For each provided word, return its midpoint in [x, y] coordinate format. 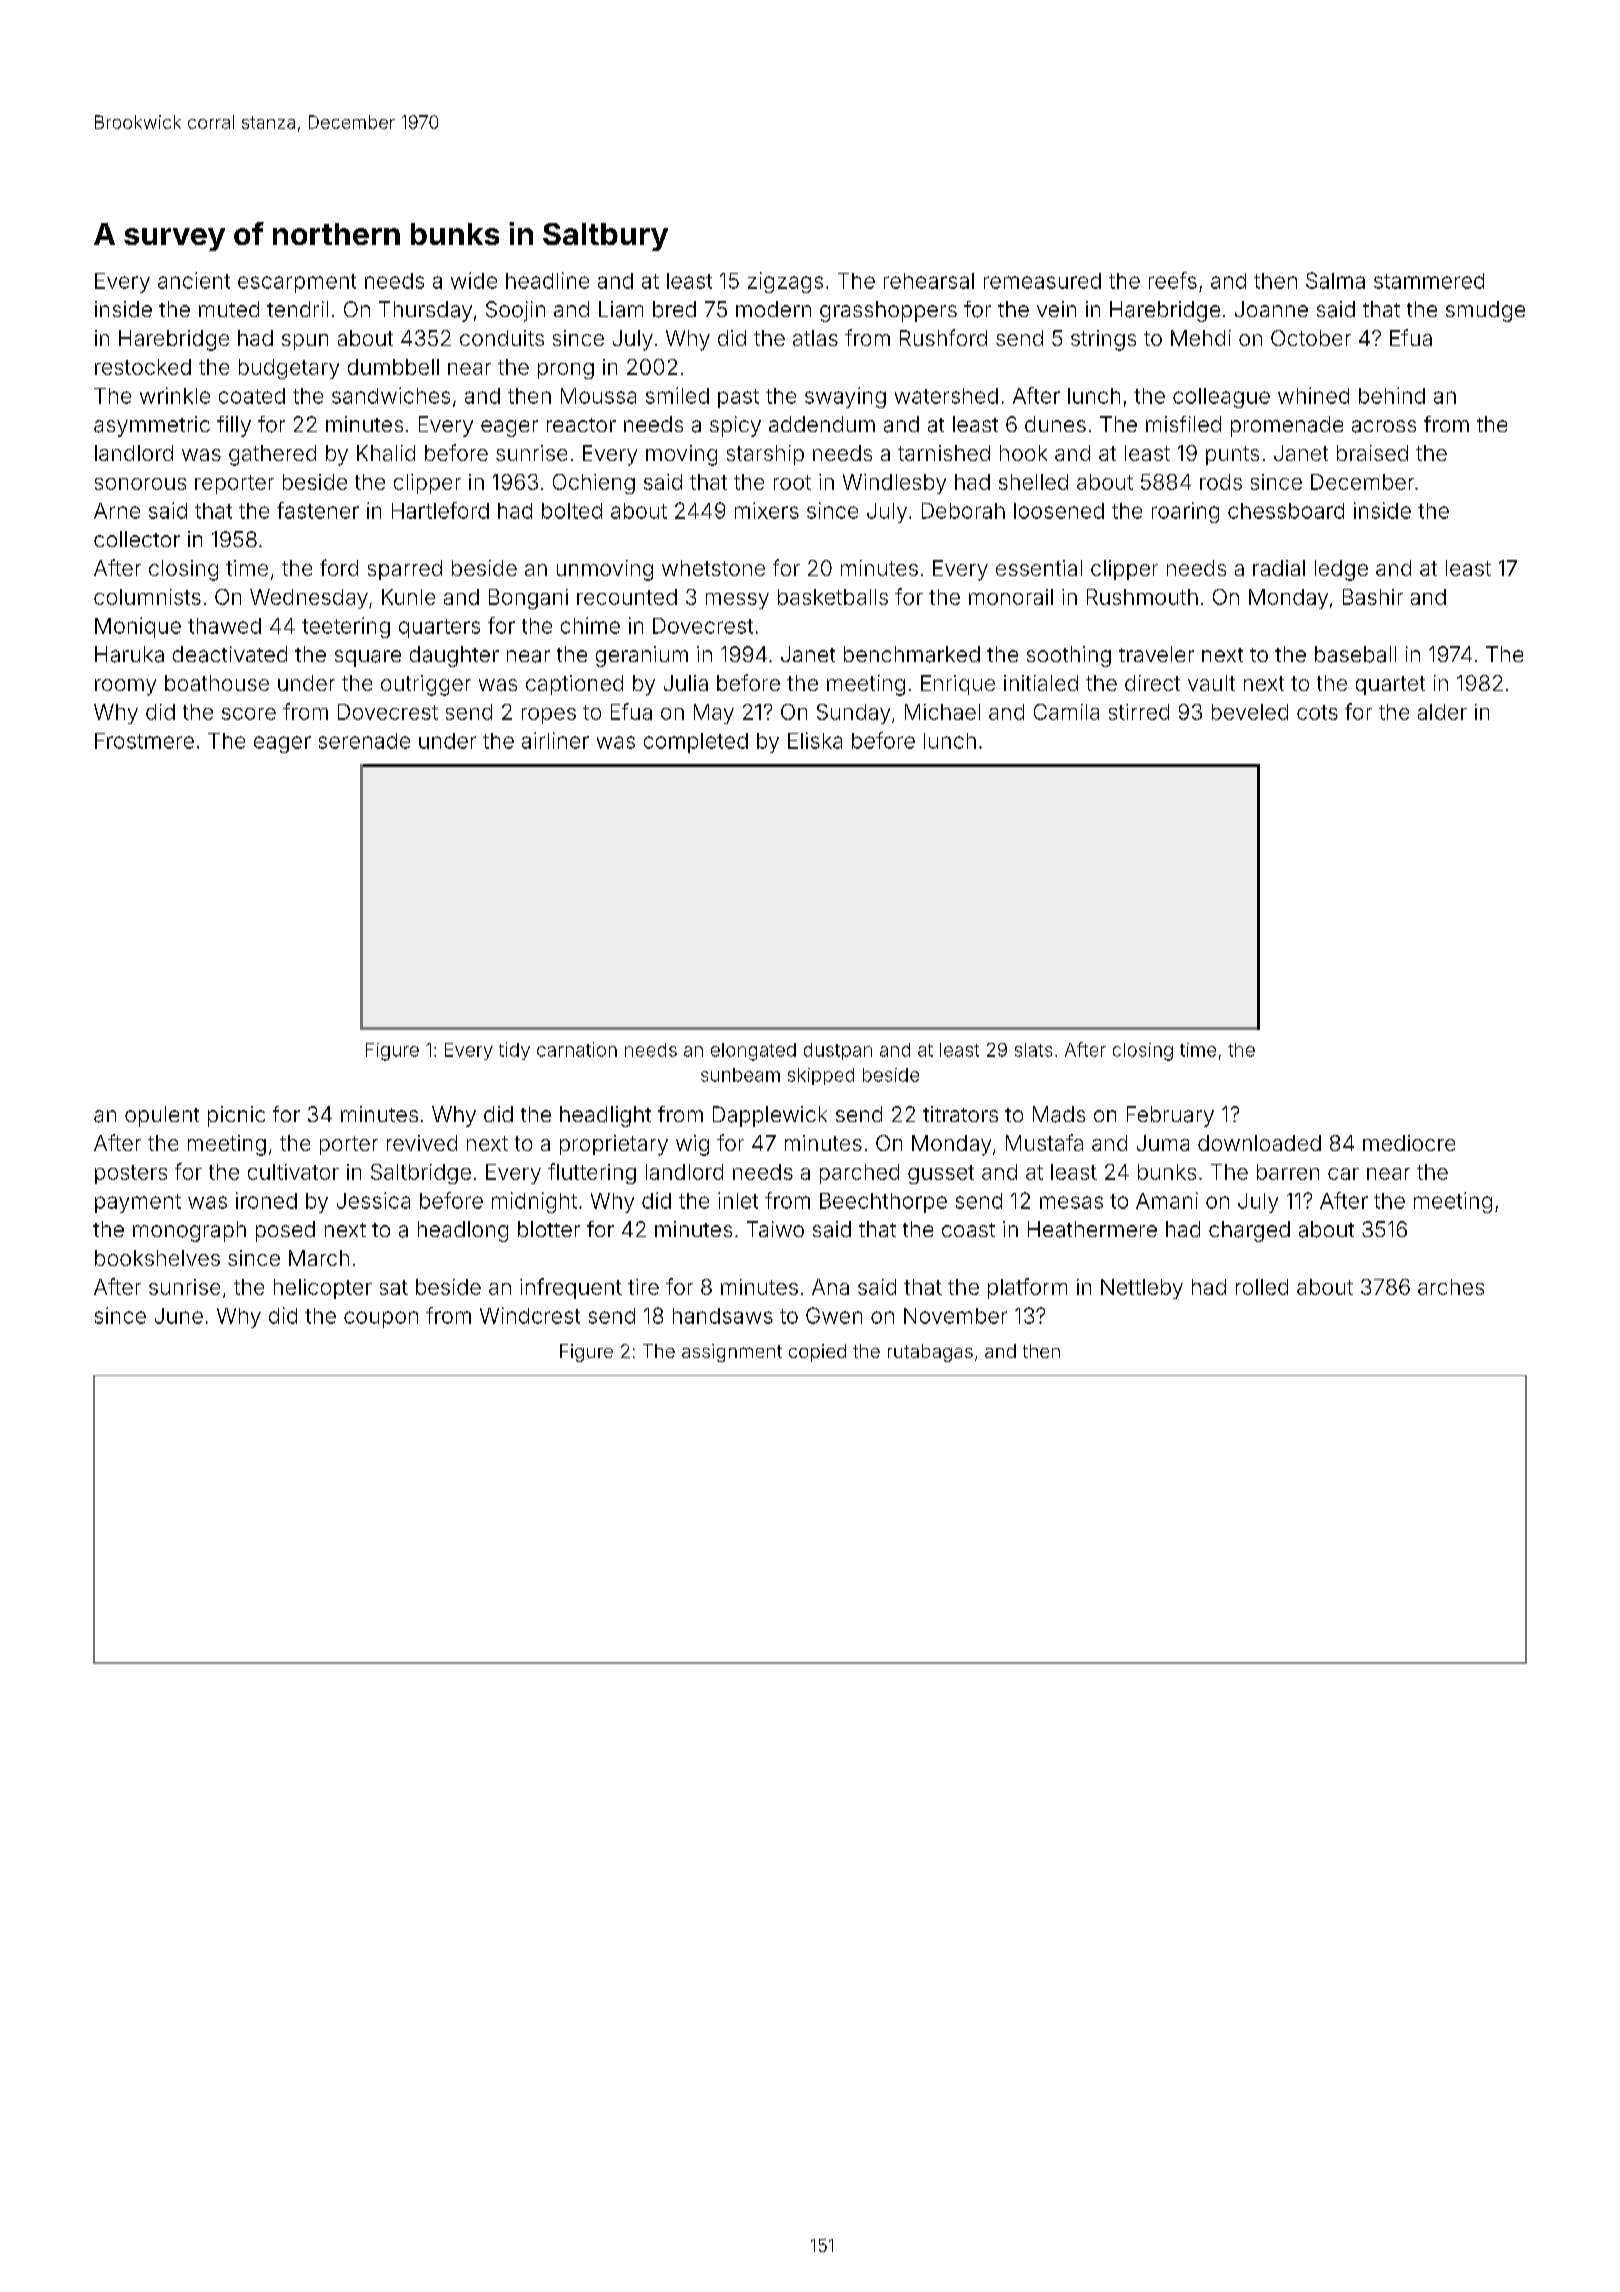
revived [422, 1143]
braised [1372, 453]
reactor [581, 425]
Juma [1163, 1143]
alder [1442, 712]
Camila [1066, 712]
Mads [1059, 1114]
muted [229, 309]
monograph [189, 1231]
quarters [439, 628]
